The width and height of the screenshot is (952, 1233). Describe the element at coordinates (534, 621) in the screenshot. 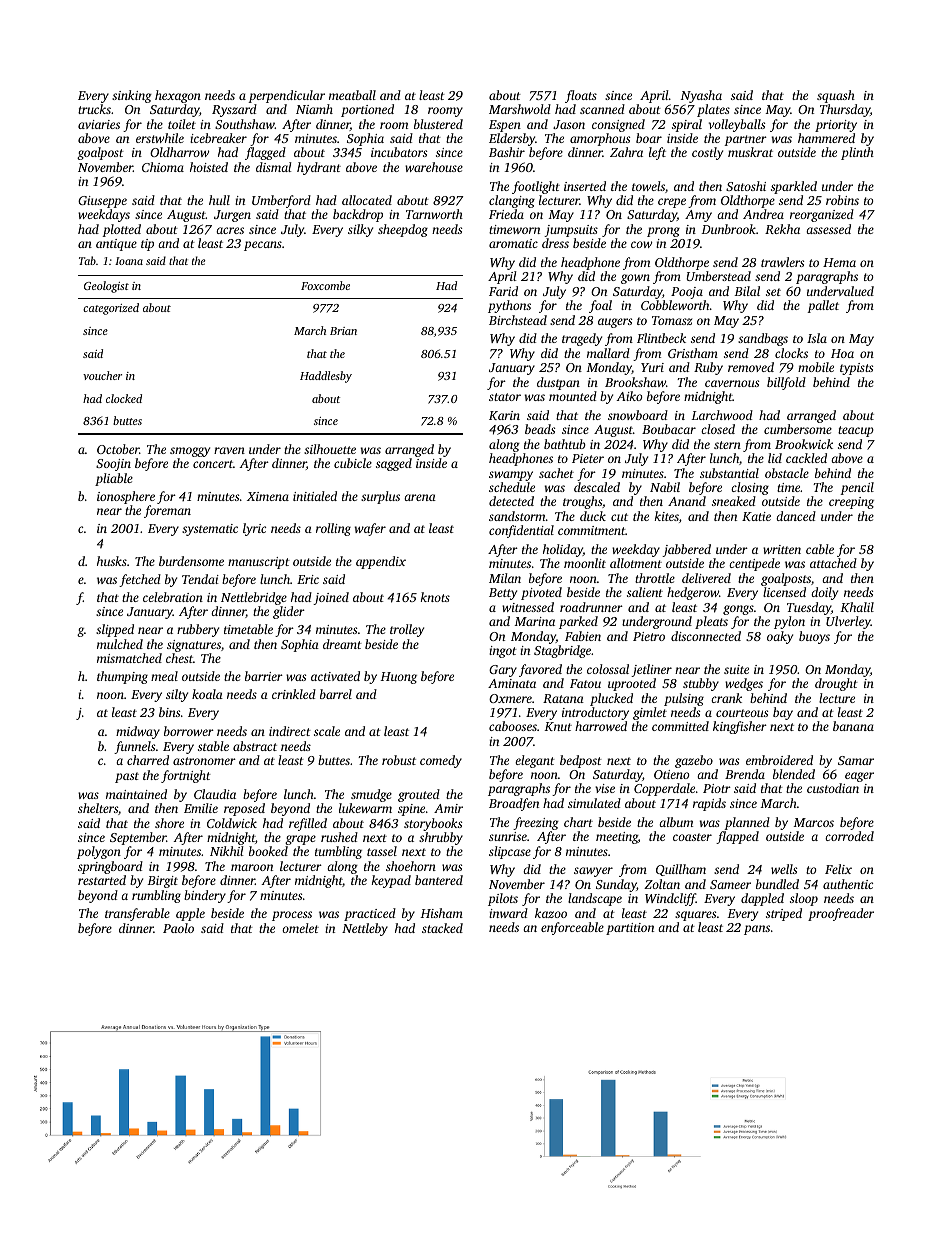

I see `Marina` at that location.
